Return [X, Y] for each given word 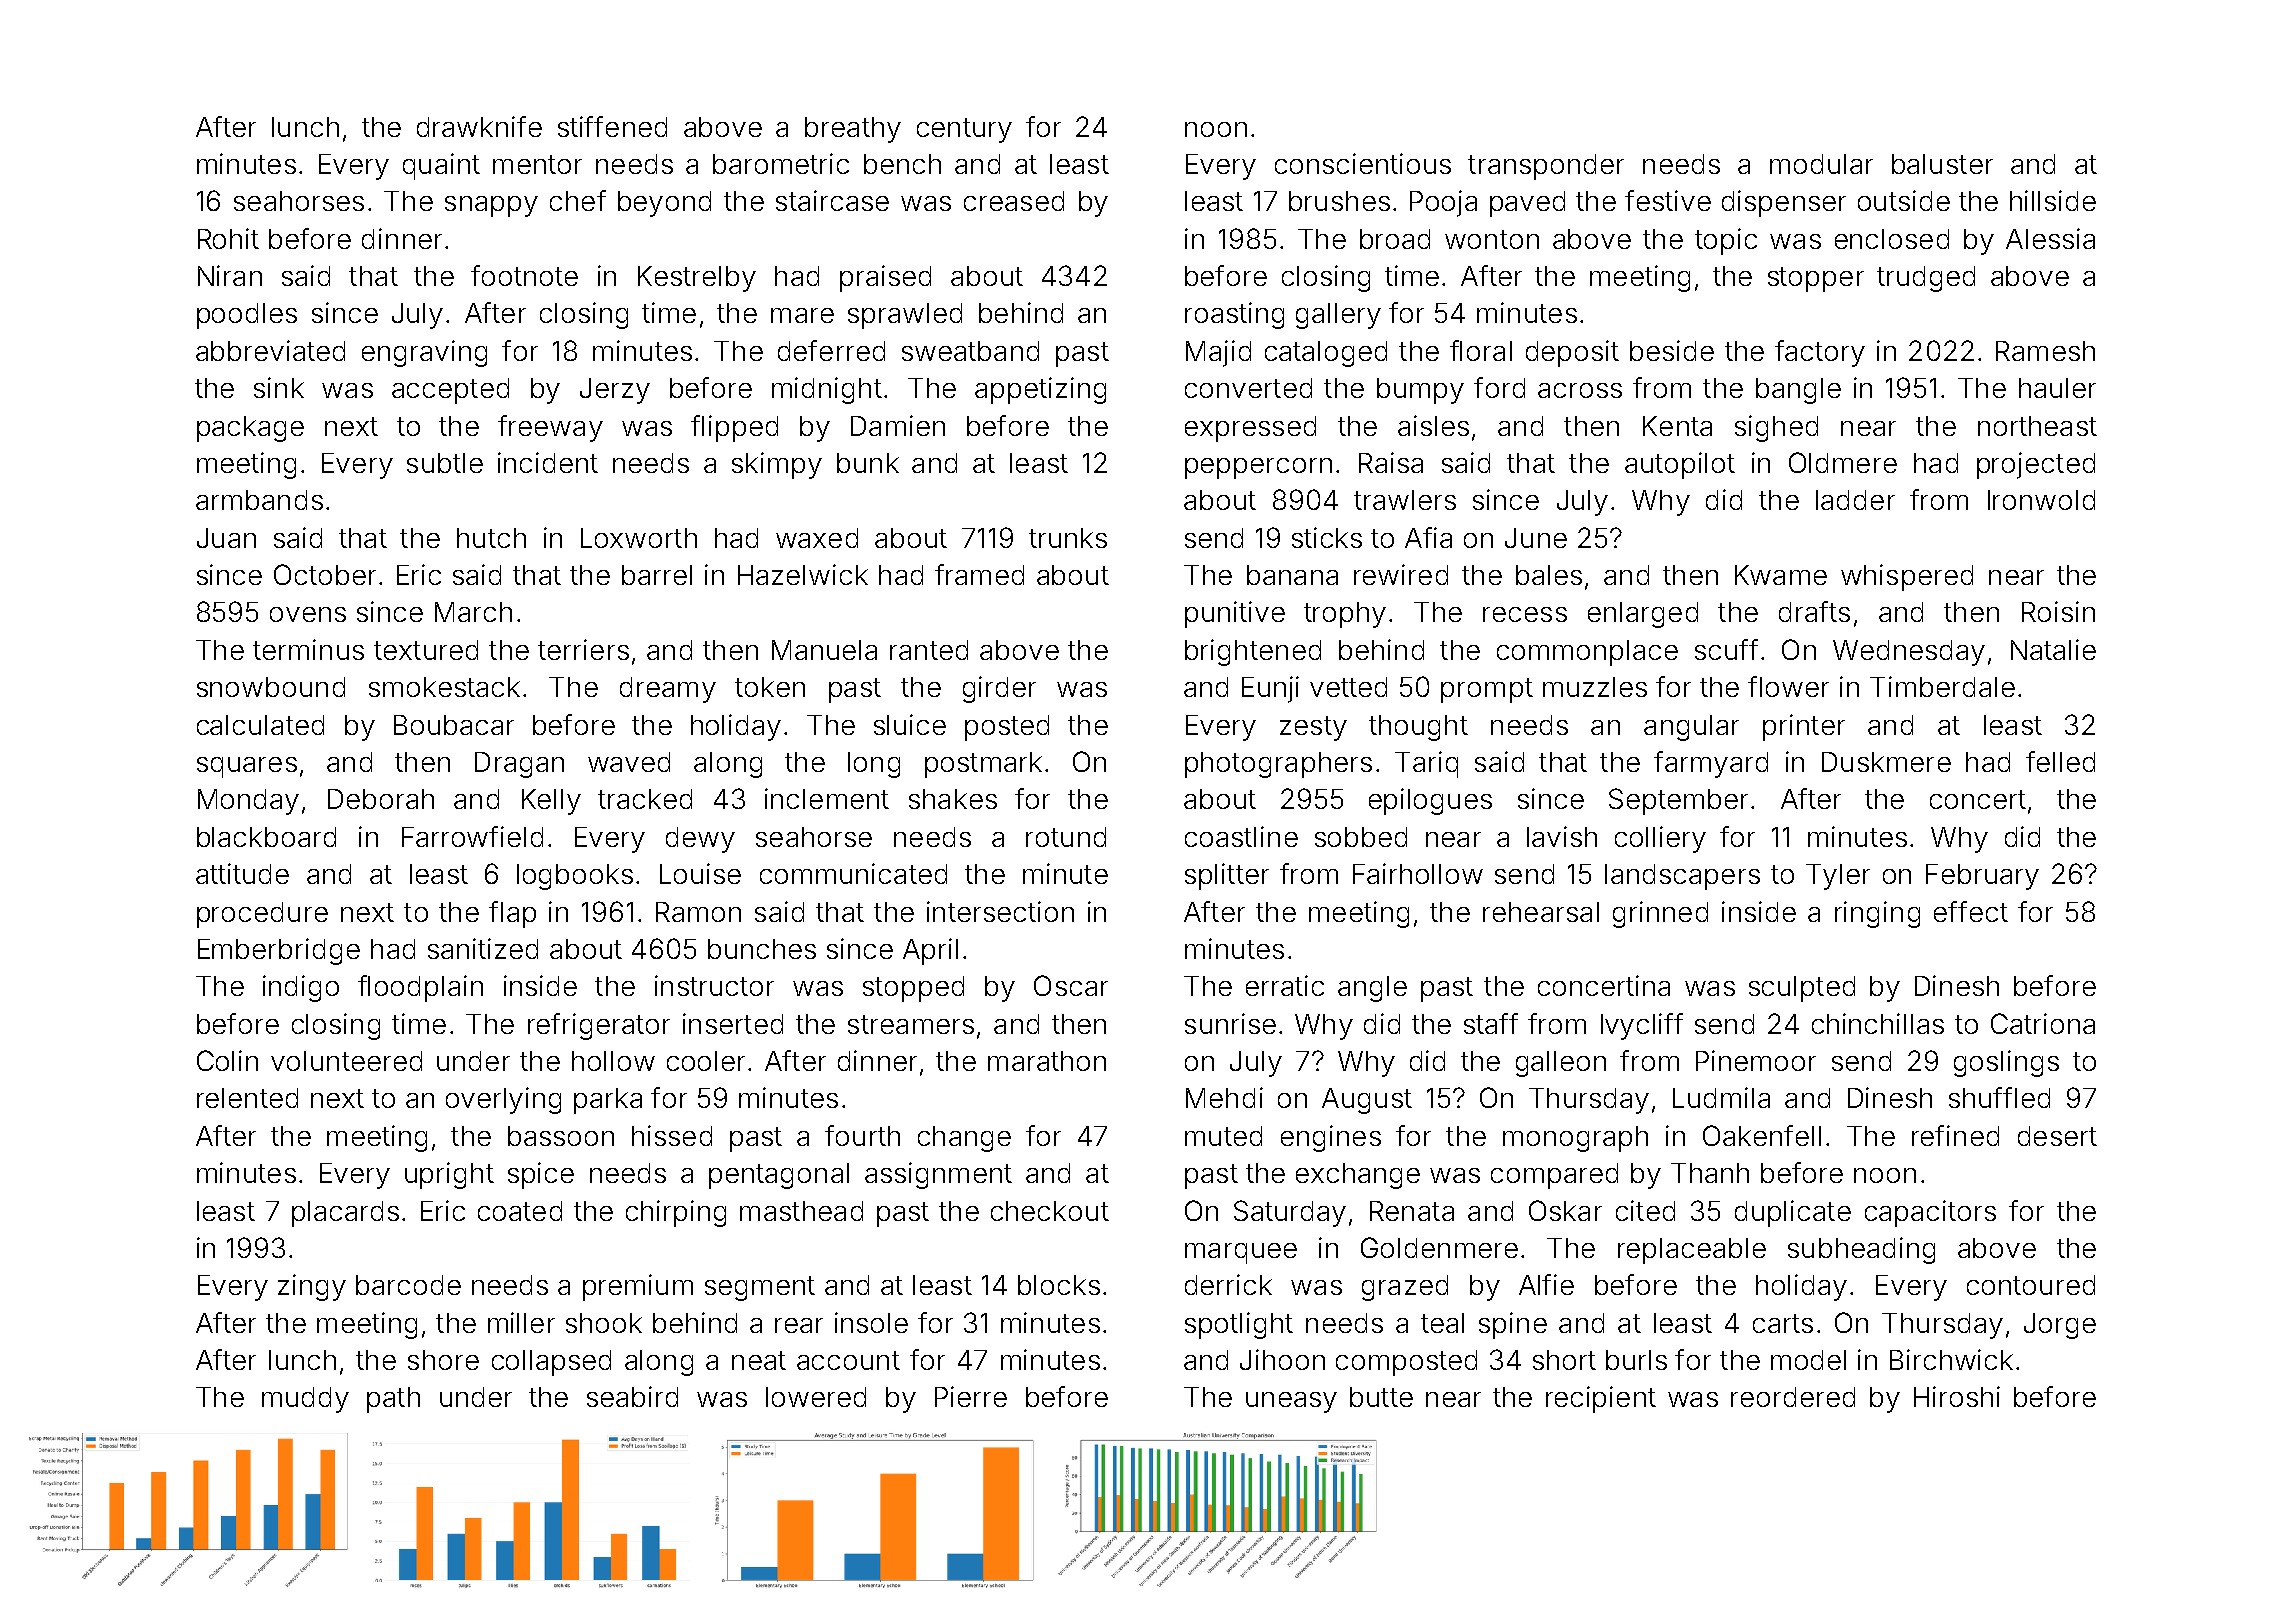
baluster [1942, 164]
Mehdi [1224, 1097]
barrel [657, 575]
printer [1804, 727]
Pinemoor [1756, 1060]
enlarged [1643, 615]
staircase [832, 200]
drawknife [479, 126]
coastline [1241, 836]
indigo [301, 988]
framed [979, 574]
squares [247, 767]
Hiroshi [1957, 1396]
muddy [305, 1400]
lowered [816, 1397]
